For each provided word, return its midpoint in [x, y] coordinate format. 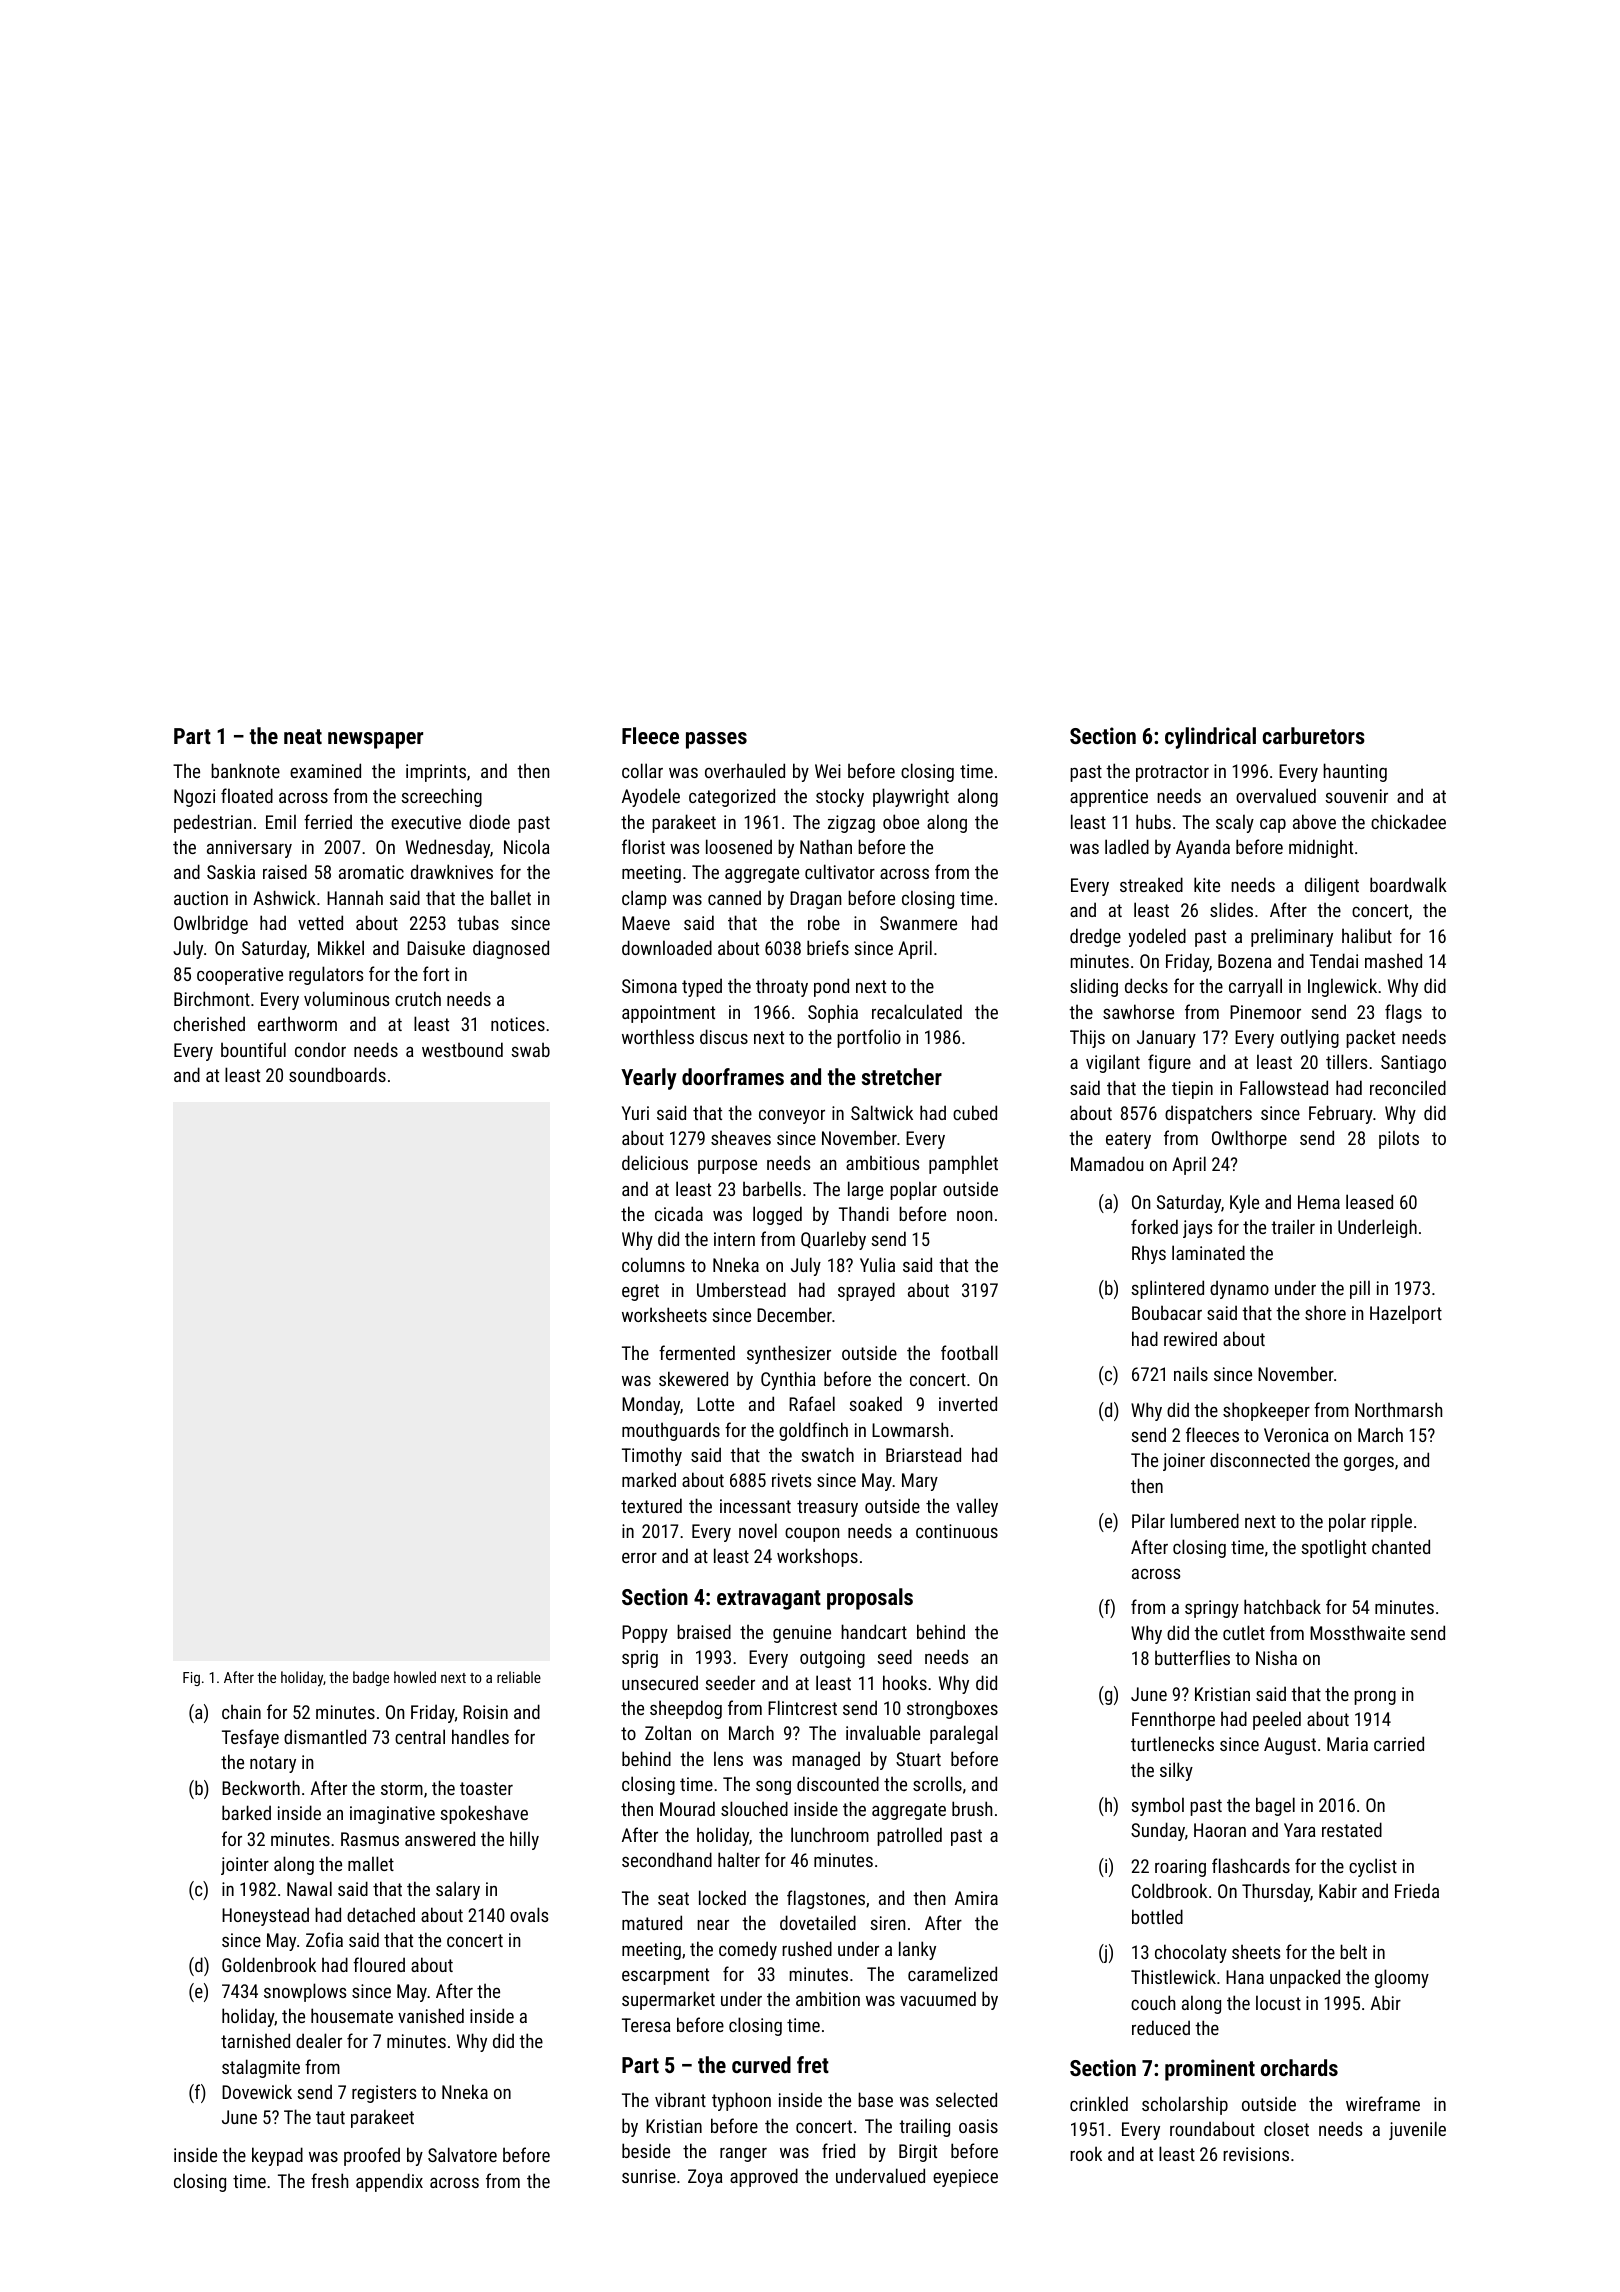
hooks [905, 1682]
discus [724, 1036]
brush [972, 1808]
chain [241, 1711]
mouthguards [671, 1431]
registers [384, 2094]
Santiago [1413, 1064]
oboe [901, 821]
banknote [245, 770]
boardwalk [1408, 884]
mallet [371, 1863]
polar [1347, 1522]
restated [1352, 1829]
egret [640, 1292]
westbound [462, 1049]
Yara [1300, 1830]
